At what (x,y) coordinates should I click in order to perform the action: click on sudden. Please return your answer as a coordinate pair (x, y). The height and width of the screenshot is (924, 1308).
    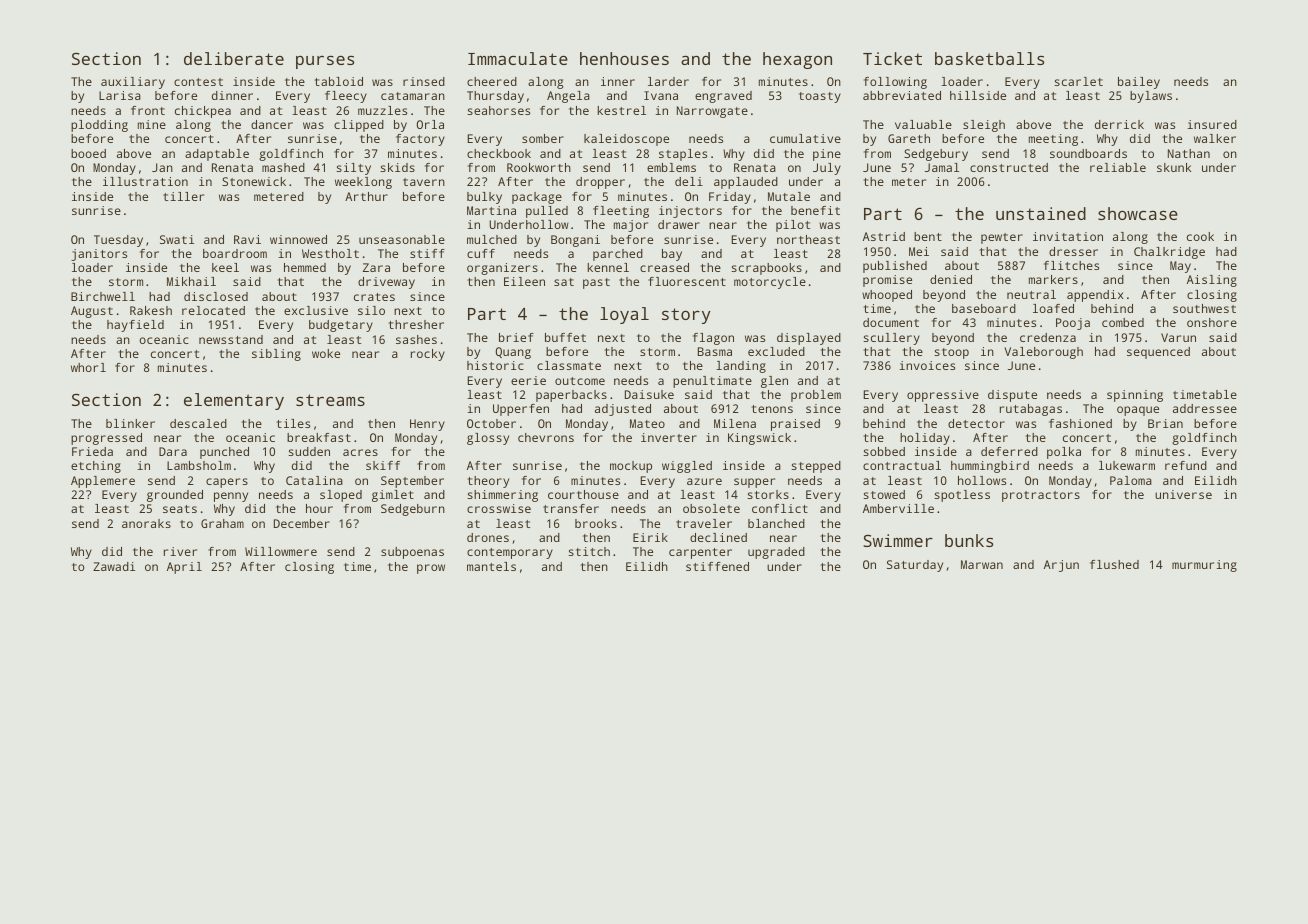
    Looking at the image, I should click on (309, 451).
